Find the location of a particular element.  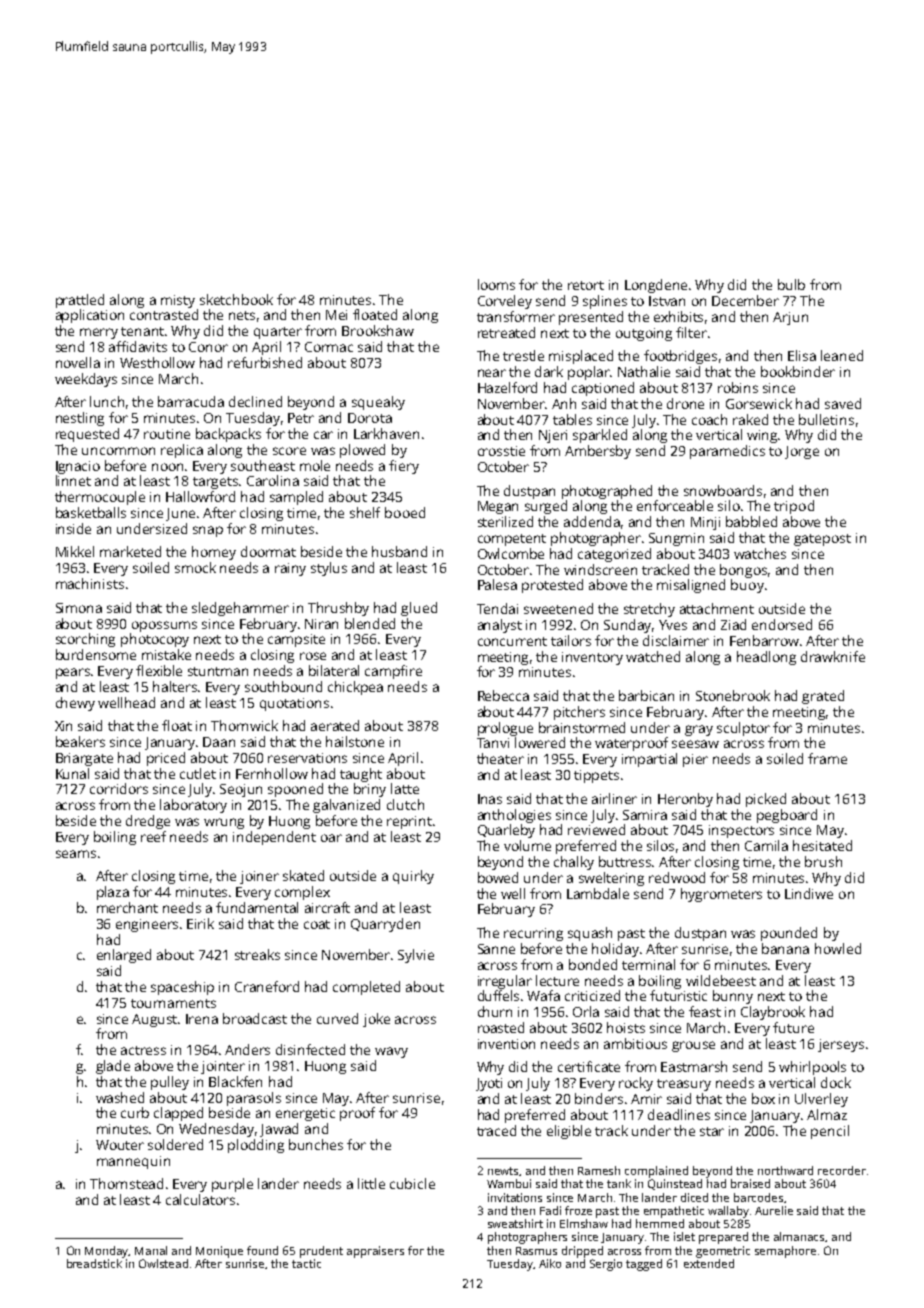

broadcast is located at coordinates (255, 1018).
